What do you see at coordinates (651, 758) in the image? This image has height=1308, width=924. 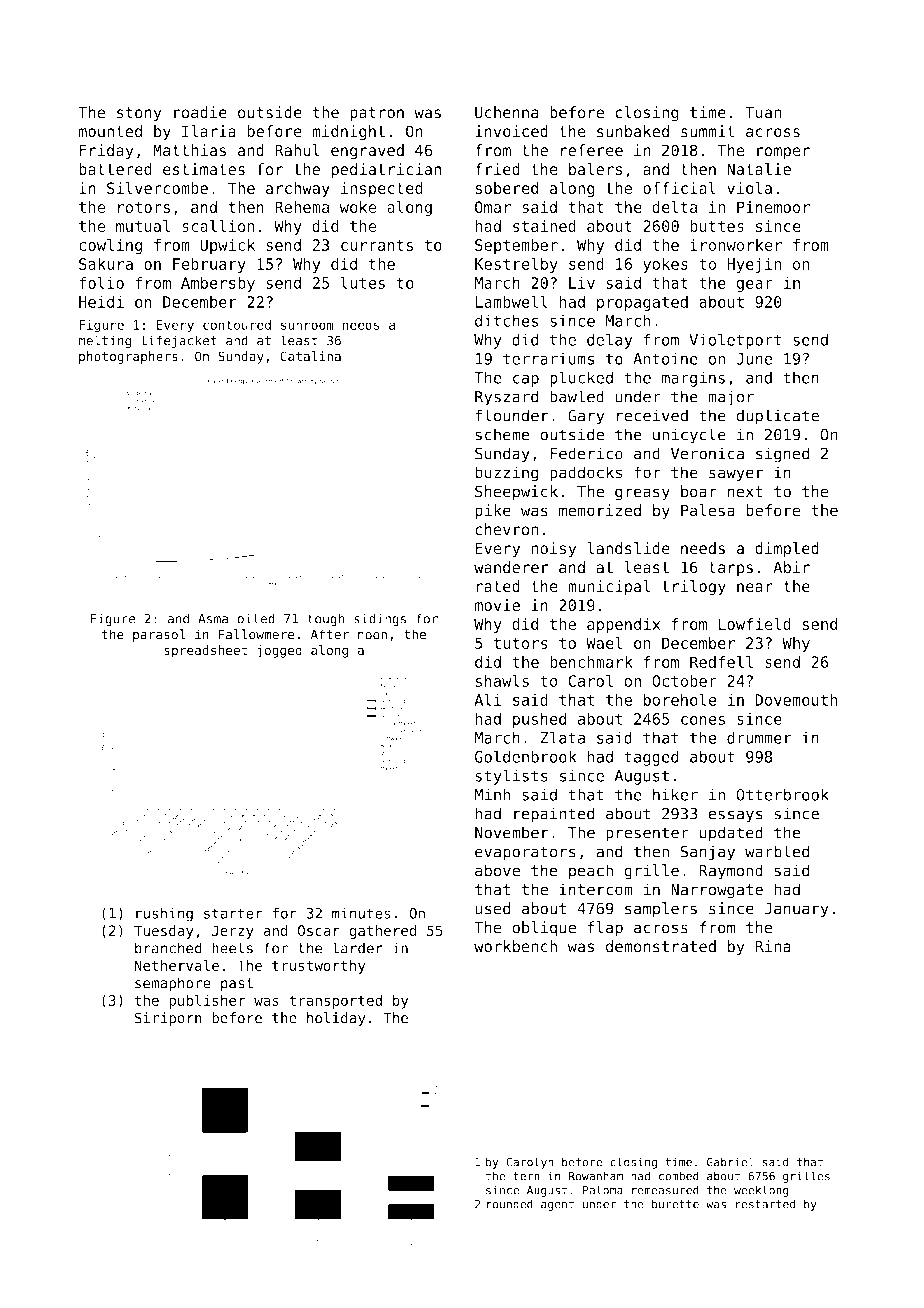 I see `tagged` at bounding box center [651, 758].
